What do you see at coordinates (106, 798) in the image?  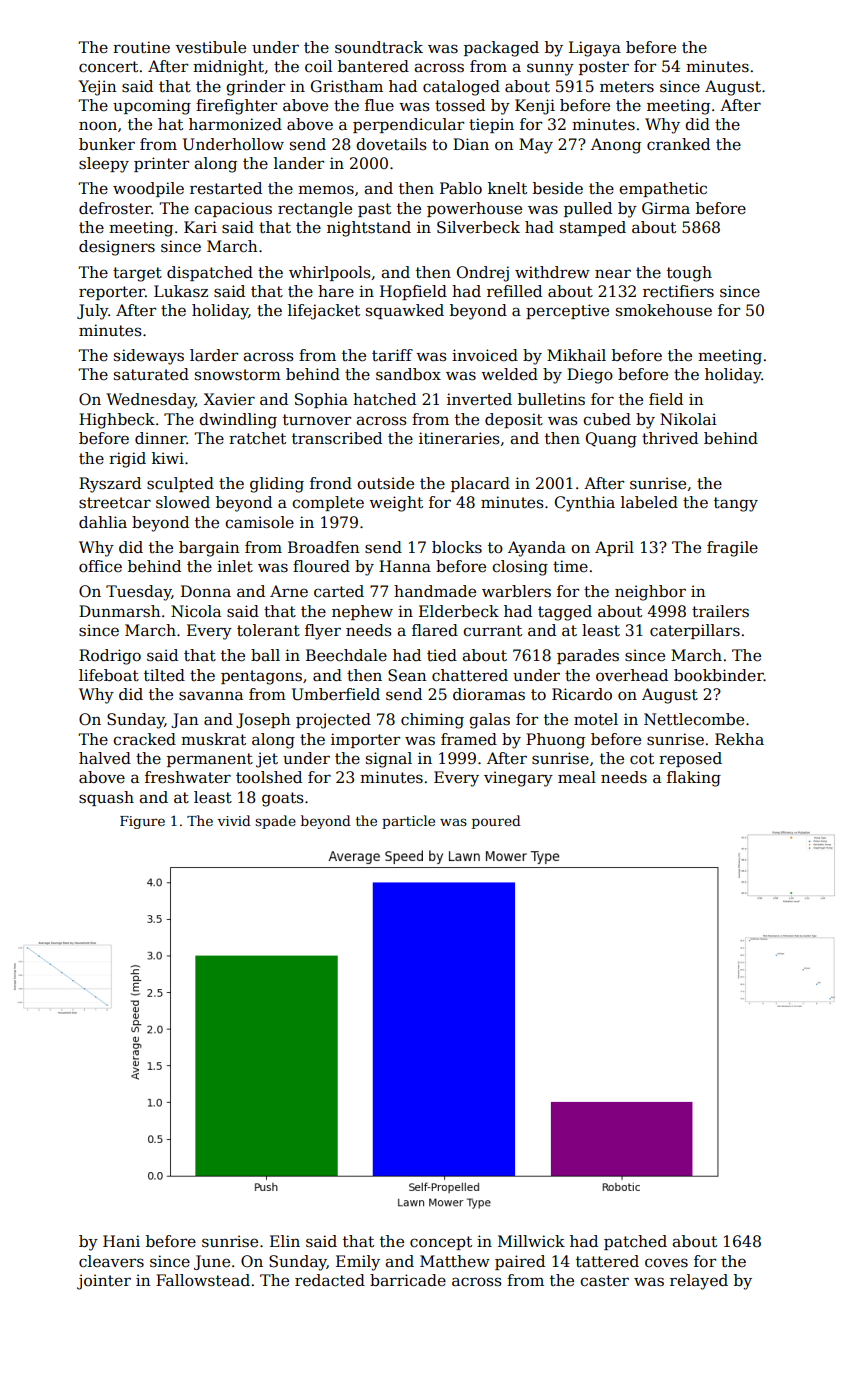 I see `squash` at bounding box center [106, 798].
